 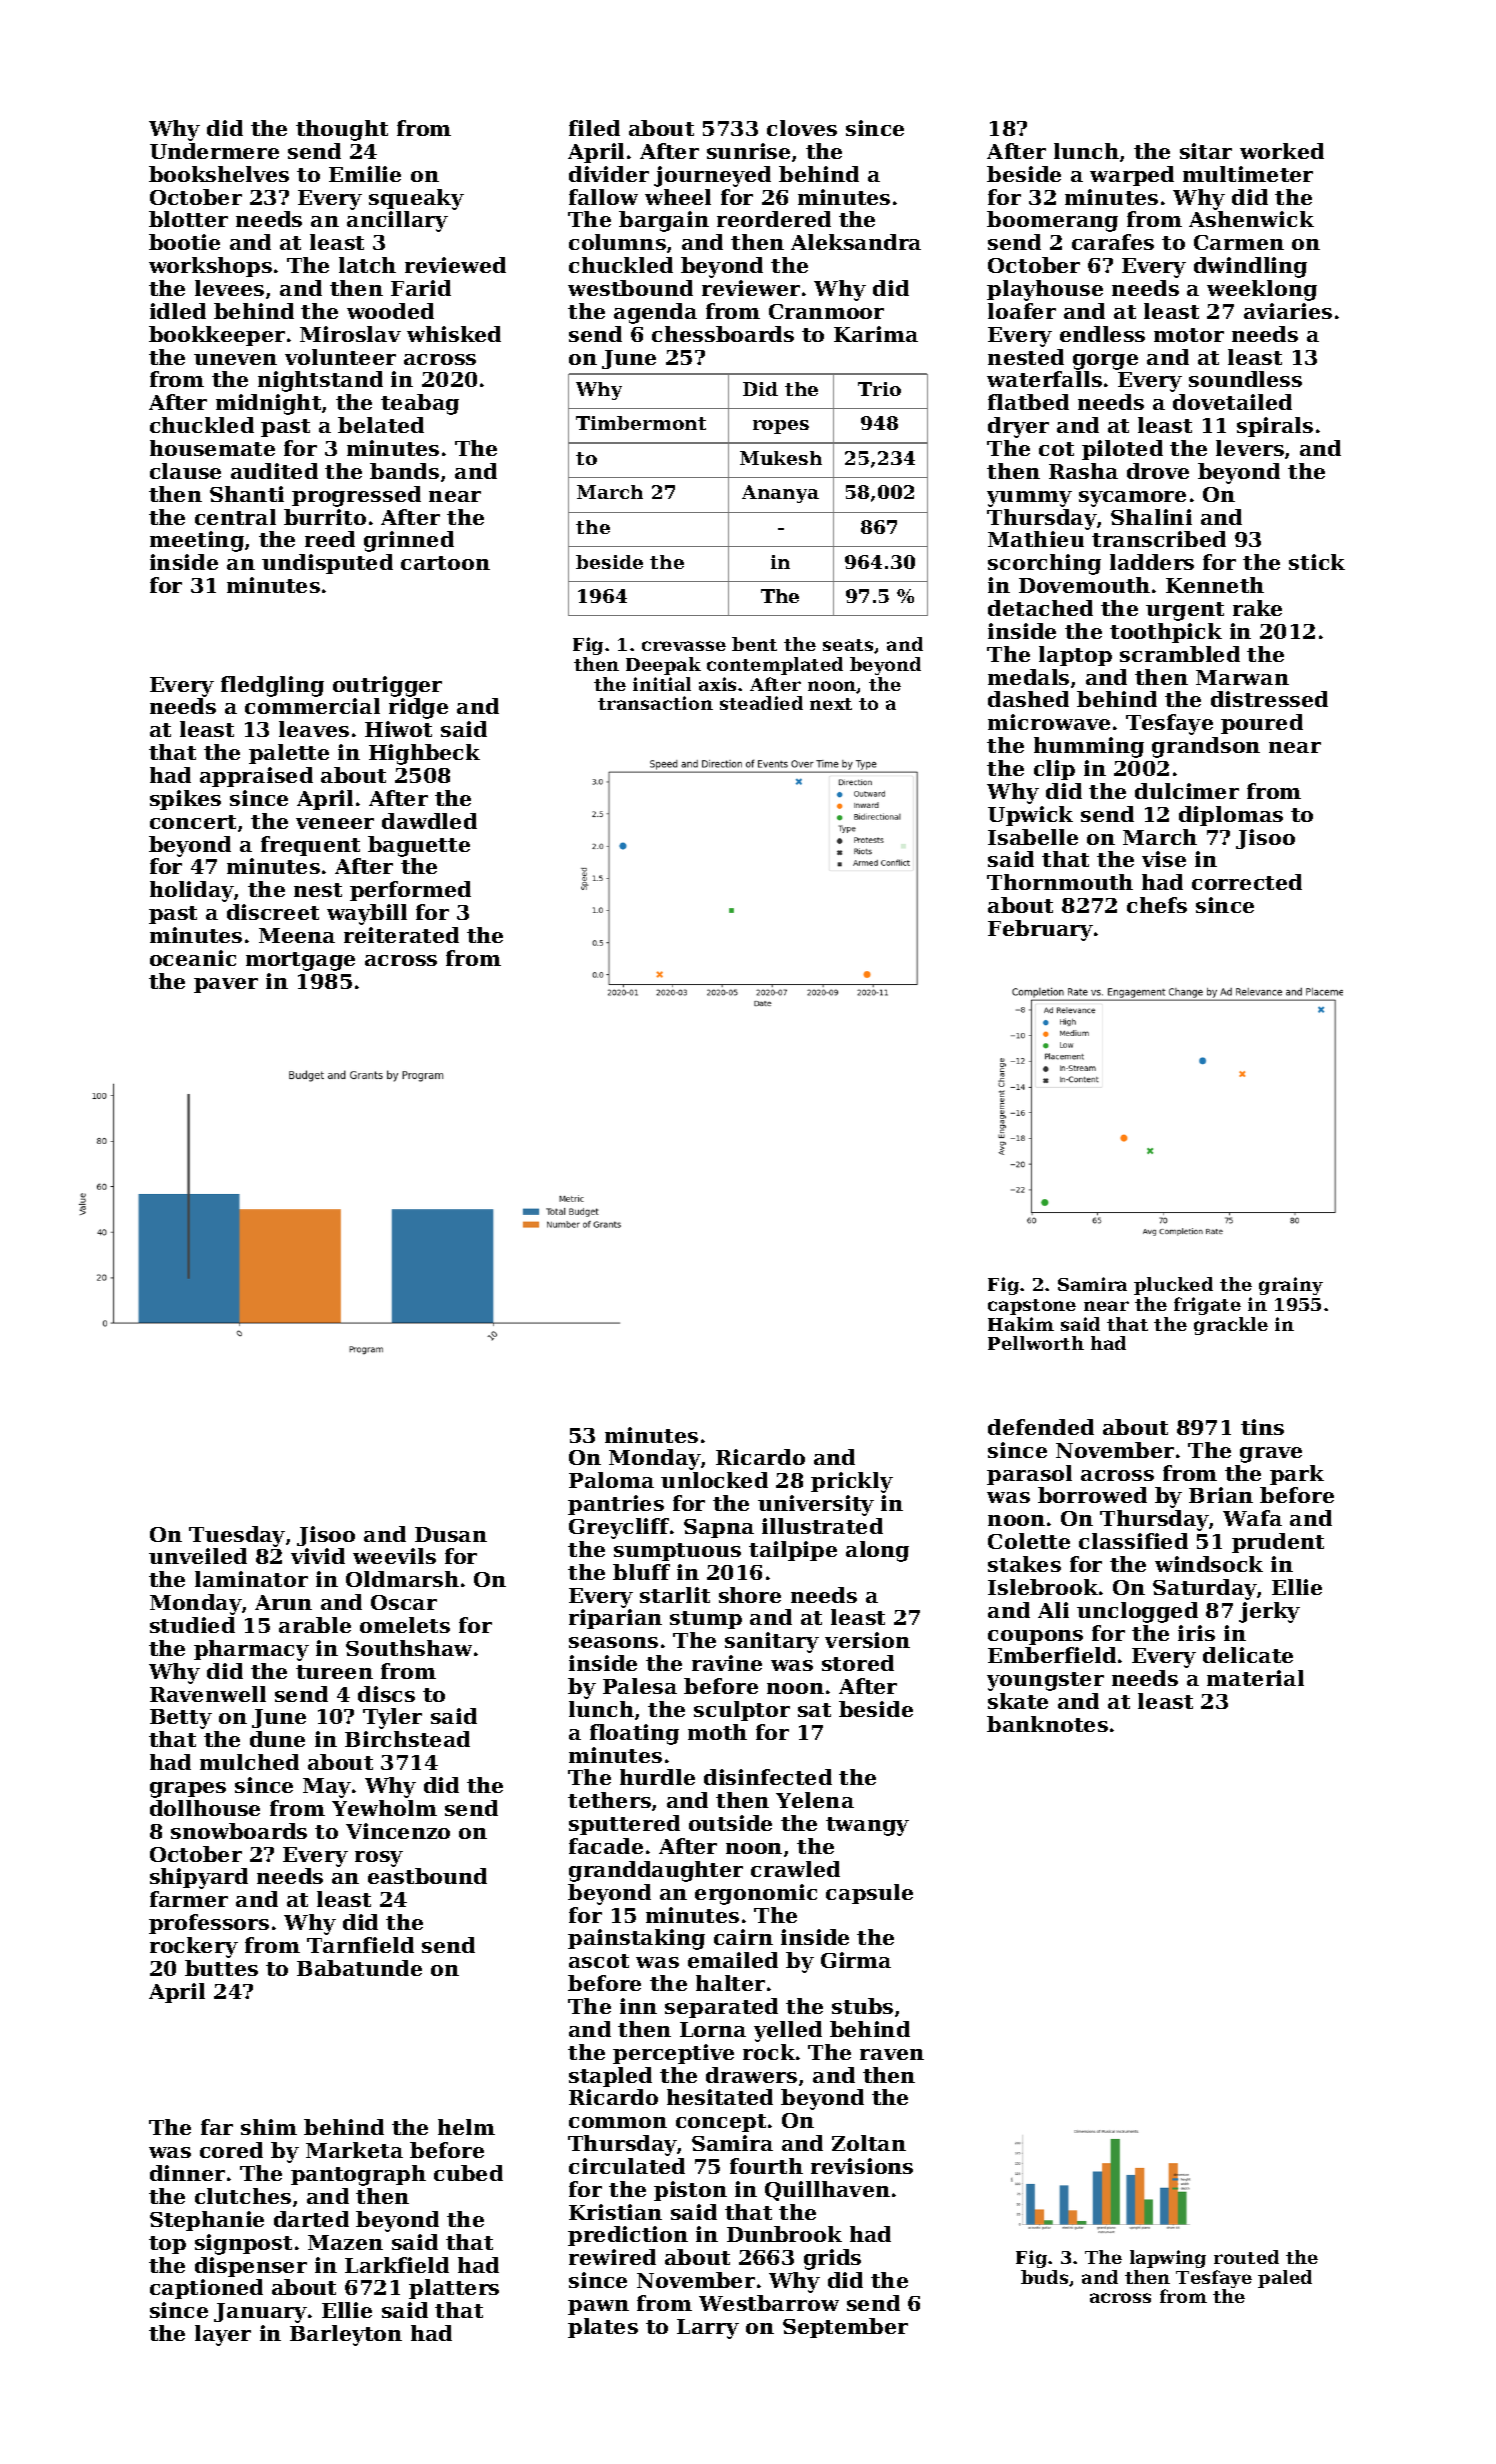 What do you see at coordinates (223, 2335) in the document?
I see `layer` at bounding box center [223, 2335].
